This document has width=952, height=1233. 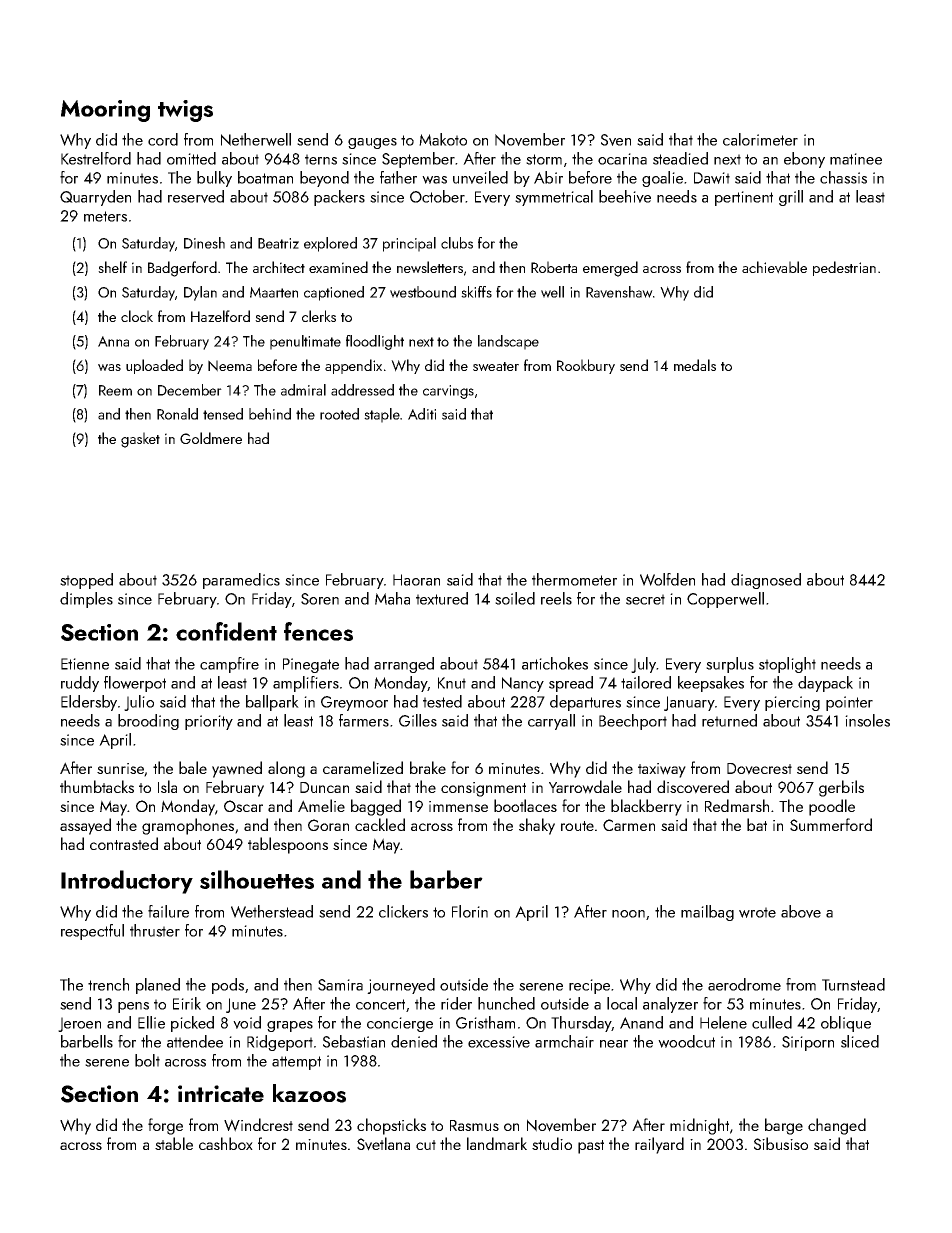 I want to click on matinee, so click(x=856, y=159).
